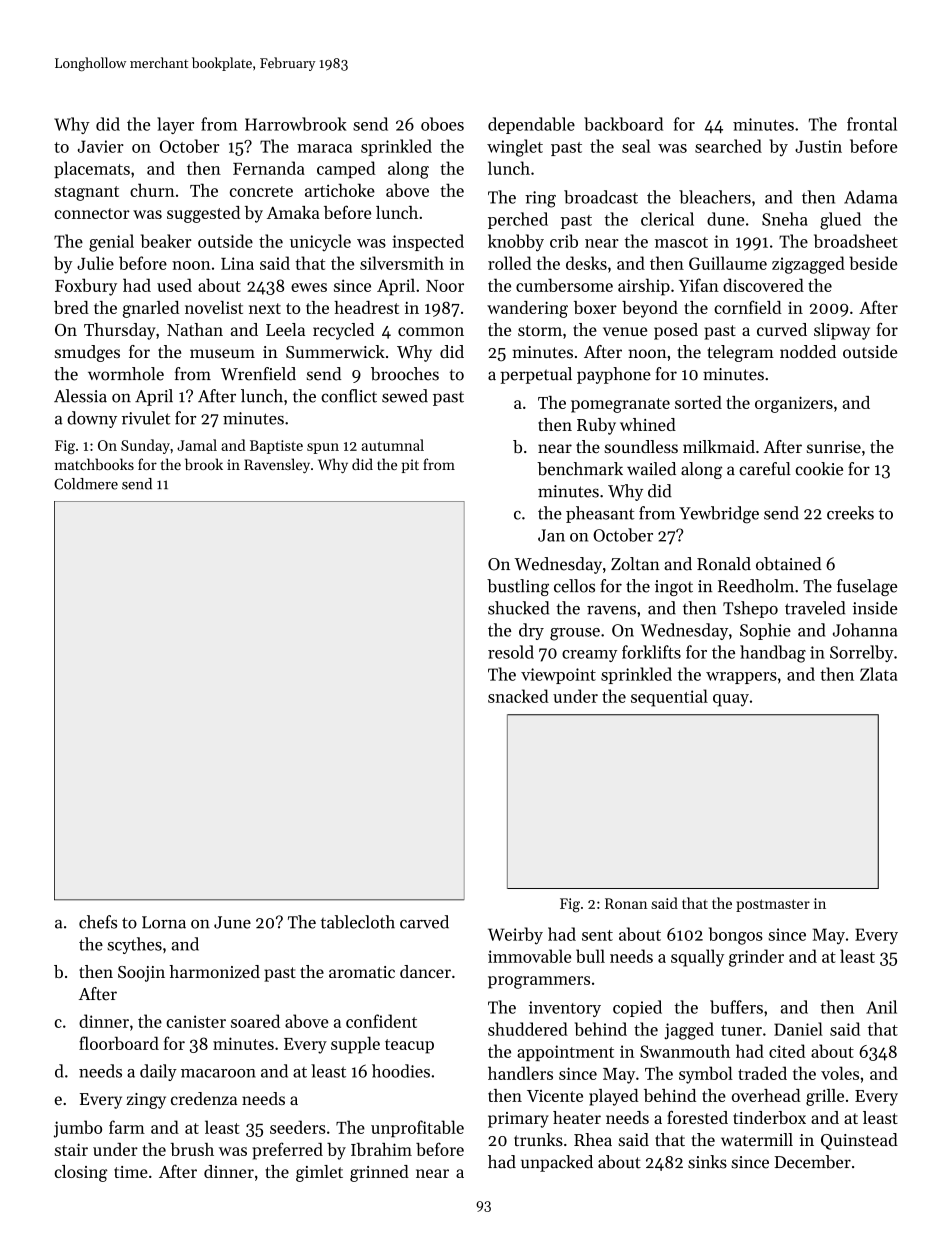 This screenshot has height=1233, width=952. What do you see at coordinates (258, 374) in the screenshot?
I see `Wrenfield` at bounding box center [258, 374].
